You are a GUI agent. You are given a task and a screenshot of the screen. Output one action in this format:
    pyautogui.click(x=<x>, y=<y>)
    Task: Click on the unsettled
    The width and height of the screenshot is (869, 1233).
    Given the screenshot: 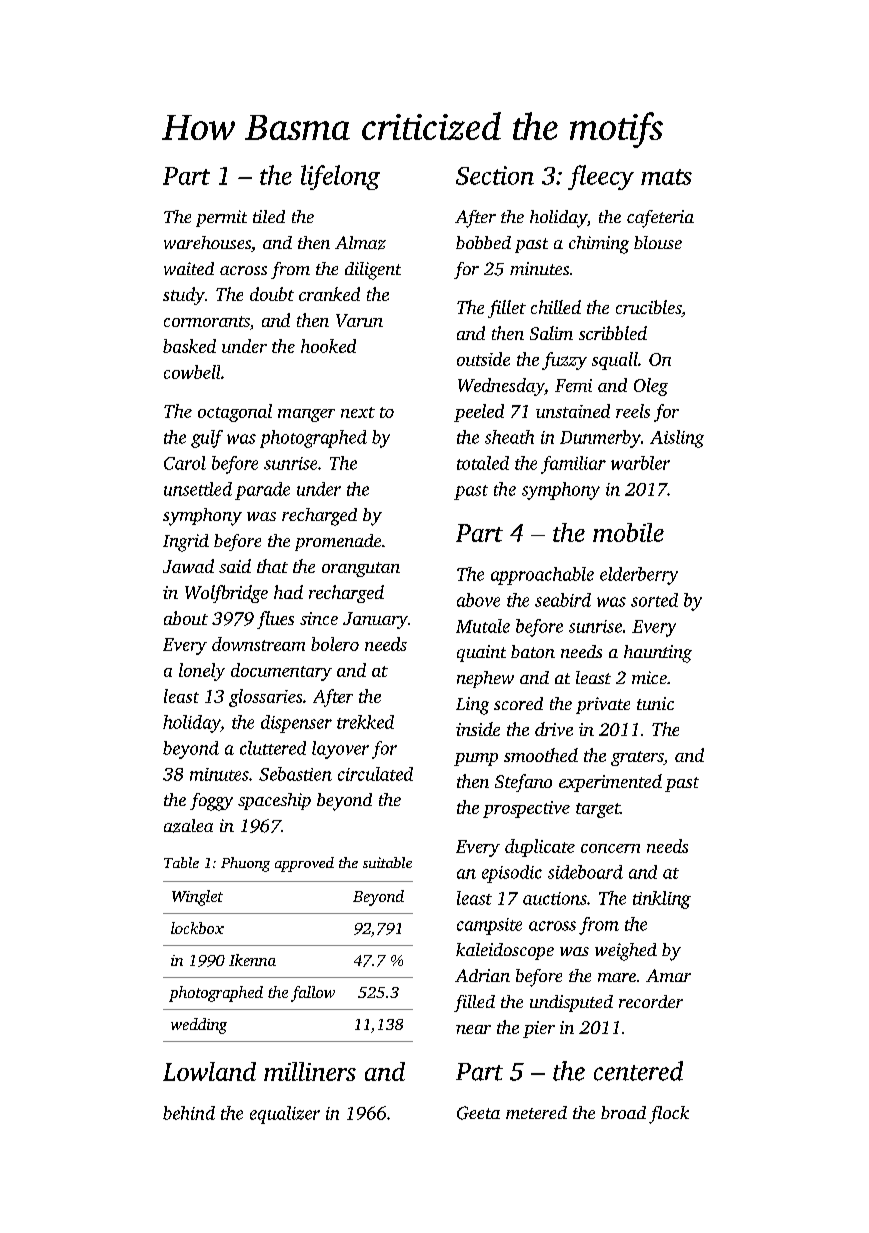 What is the action you would take?
    pyautogui.click(x=198, y=489)
